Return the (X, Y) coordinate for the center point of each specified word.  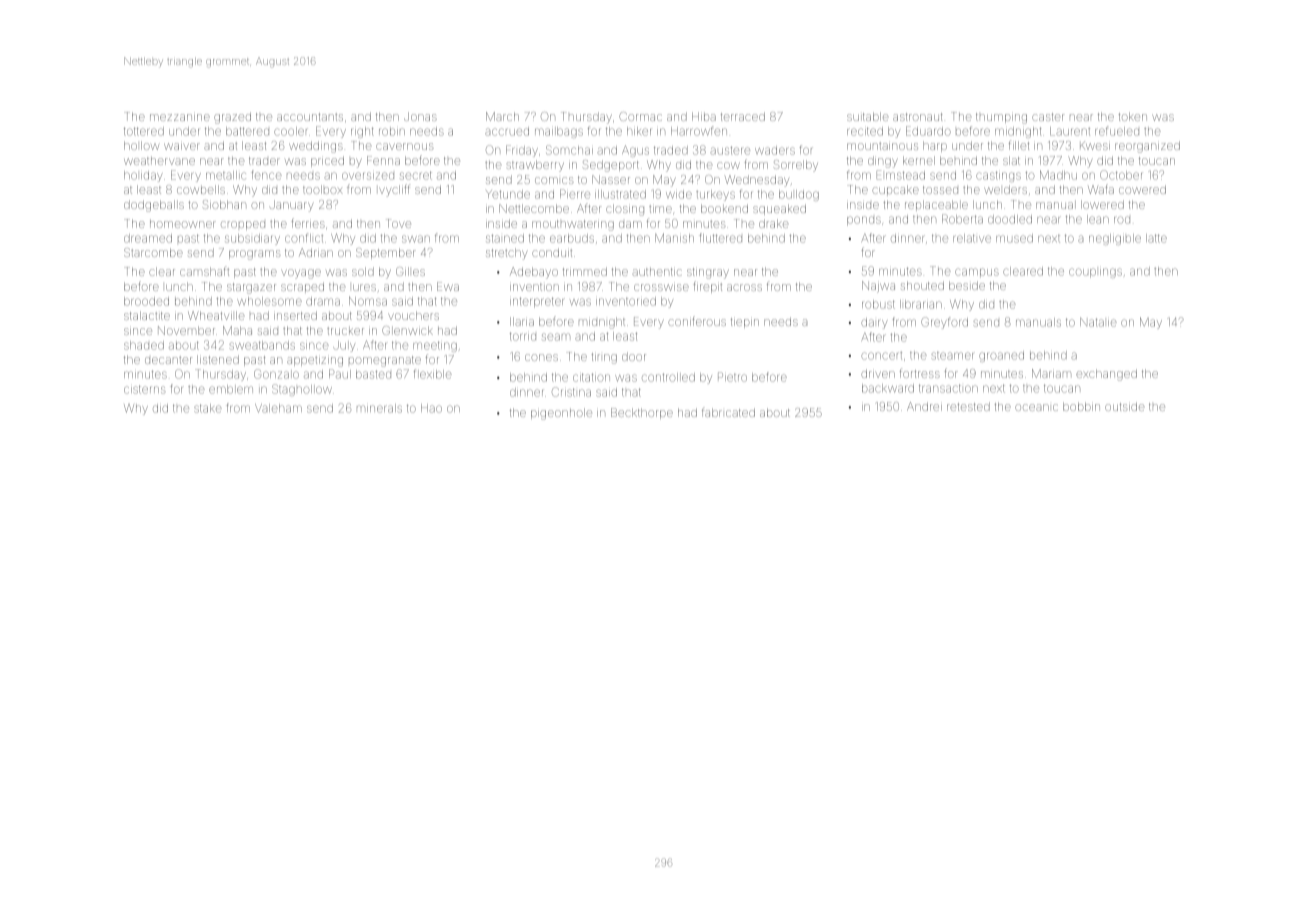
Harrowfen (699, 131)
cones (541, 357)
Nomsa (368, 301)
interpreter (537, 302)
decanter (168, 360)
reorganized (1147, 147)
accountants (310, 117)
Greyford (944, 323)
